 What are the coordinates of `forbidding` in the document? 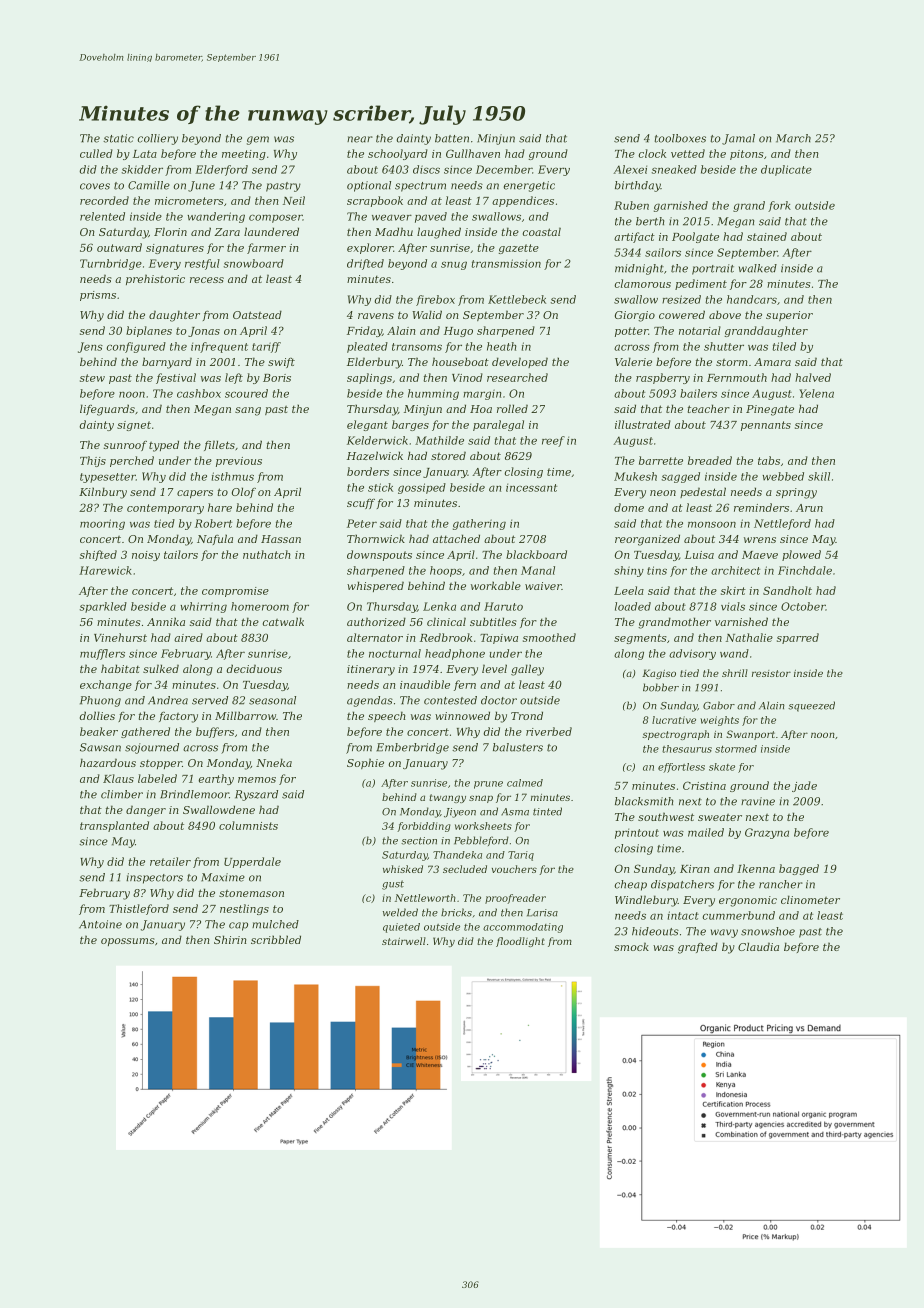 It's located at (424, 827).
